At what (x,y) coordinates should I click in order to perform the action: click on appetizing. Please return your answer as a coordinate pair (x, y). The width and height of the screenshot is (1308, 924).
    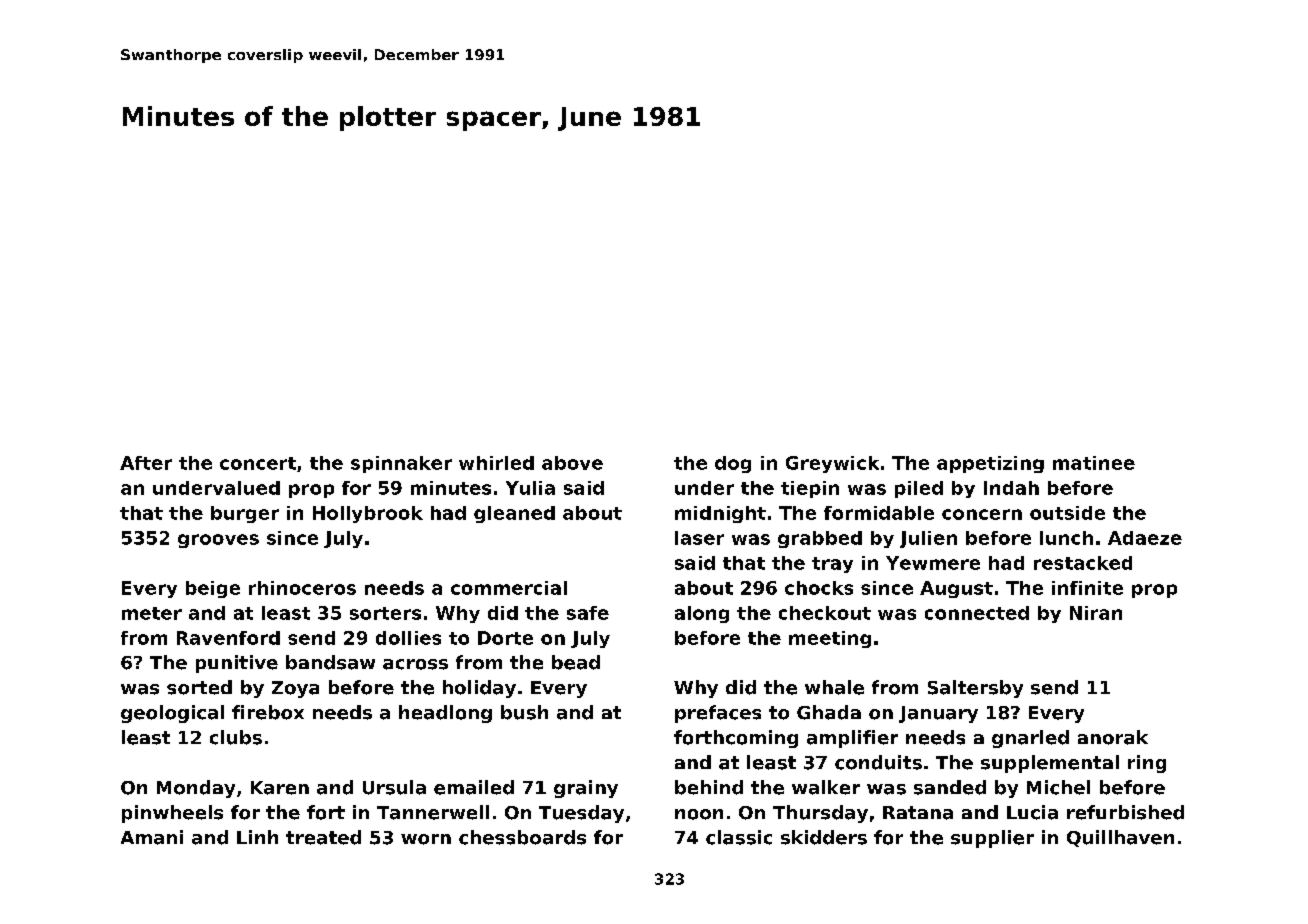
    Looking at the image, I should click on (990, 464).
